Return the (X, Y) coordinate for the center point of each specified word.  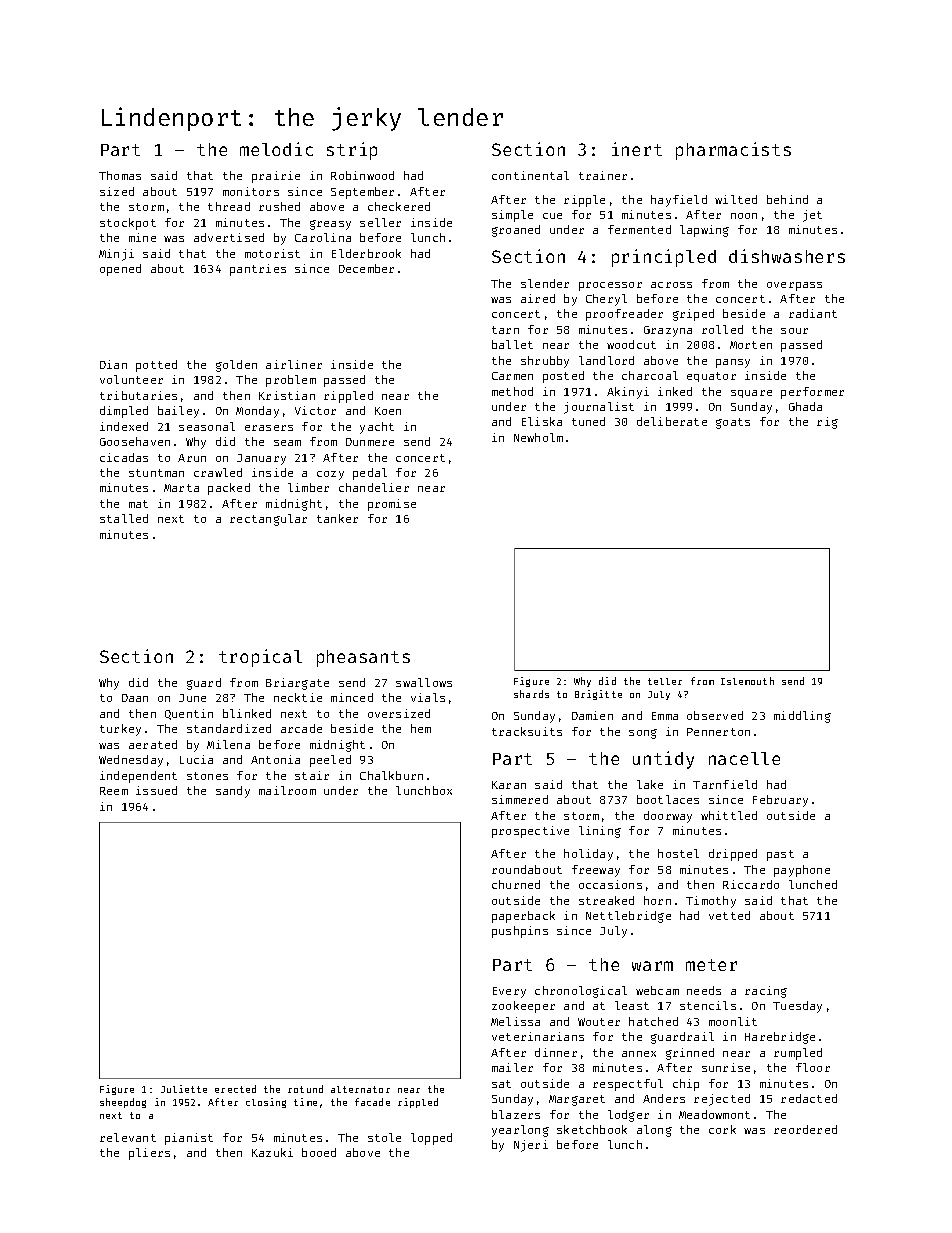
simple (512, 216)
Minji (116, 255)
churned (516, 884)
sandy (233, 792)
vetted (729, 915)
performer (812, 393)
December (366, 268)
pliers (149, 1154)
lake (650, 784)
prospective (530, 832)
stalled (124, 518)
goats (733, 423)
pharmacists (733, 151)
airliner (294, 364)
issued (156, 790)
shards (531, 694)
